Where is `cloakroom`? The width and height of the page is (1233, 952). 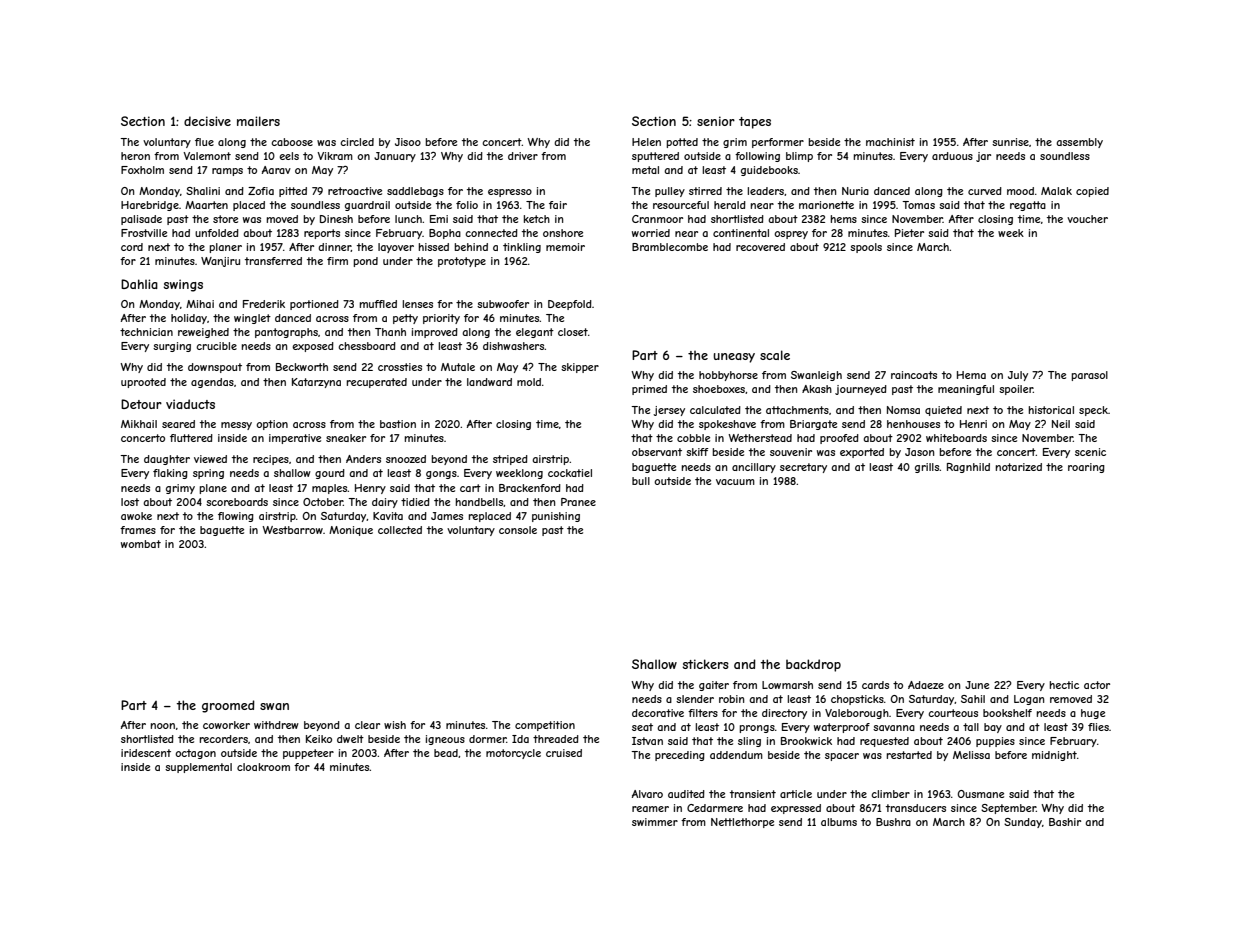
cloakroom is located at coordinates (263, 767).
